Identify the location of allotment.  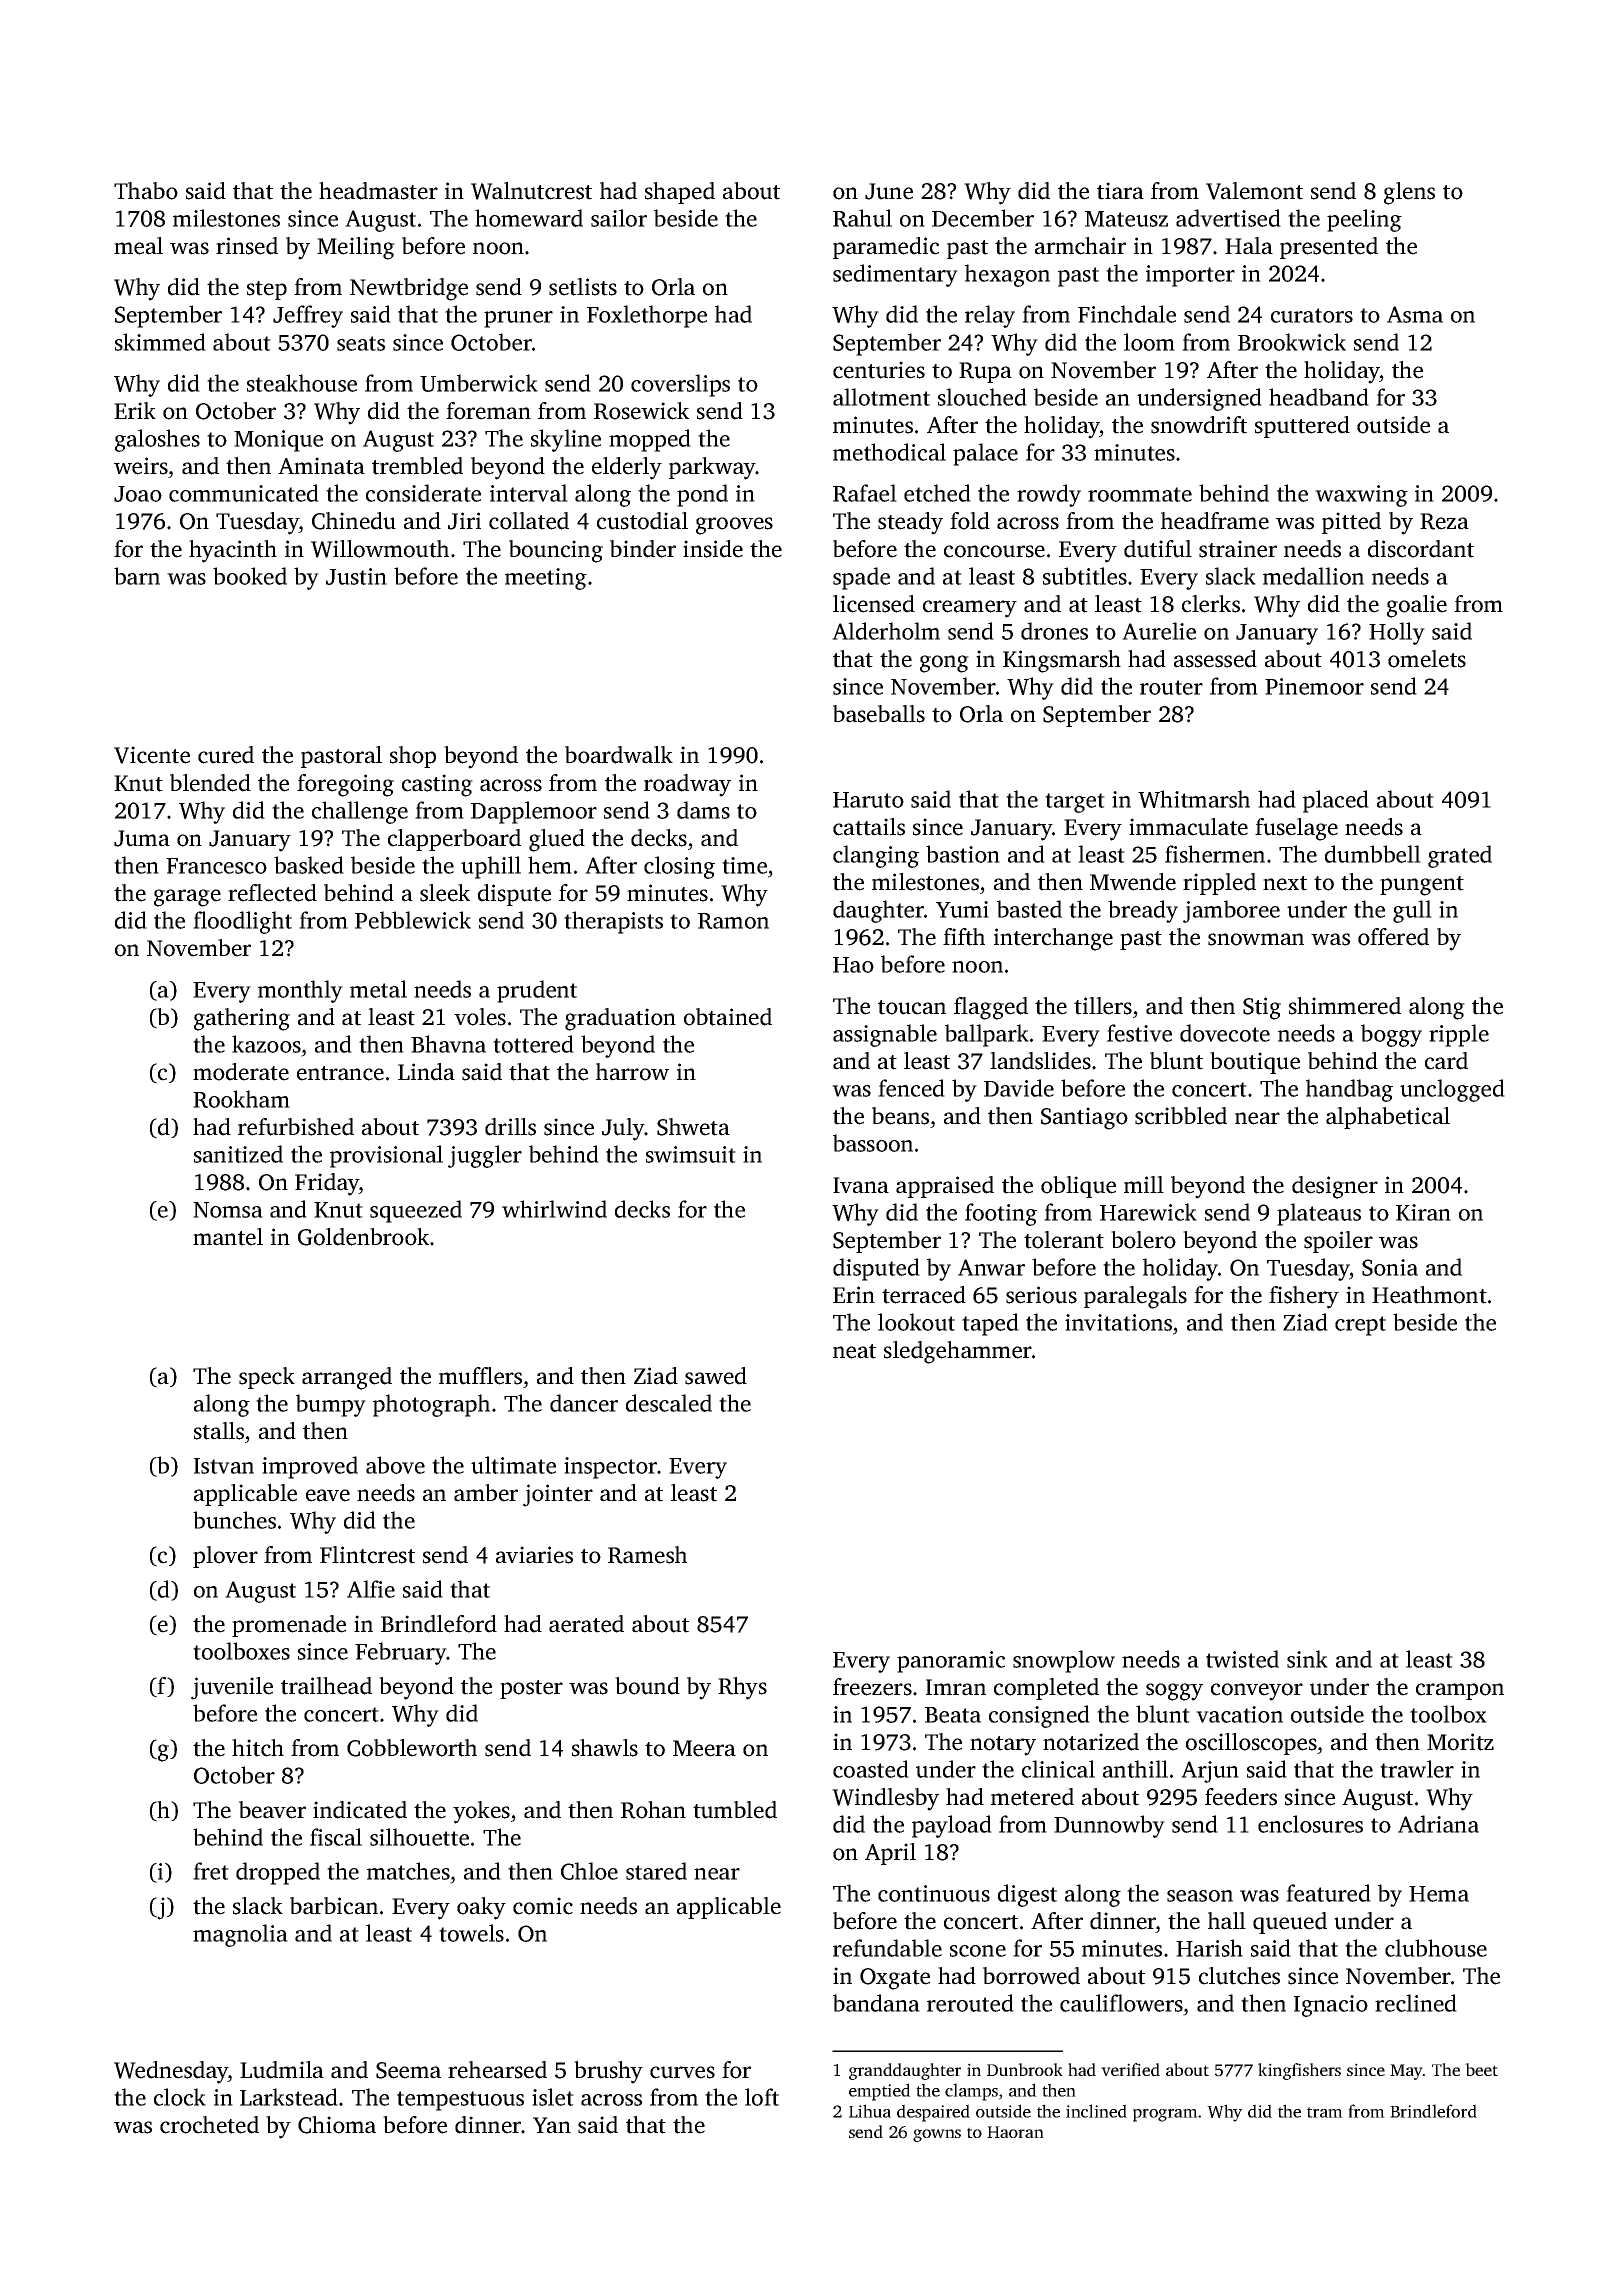
(881, 397).
